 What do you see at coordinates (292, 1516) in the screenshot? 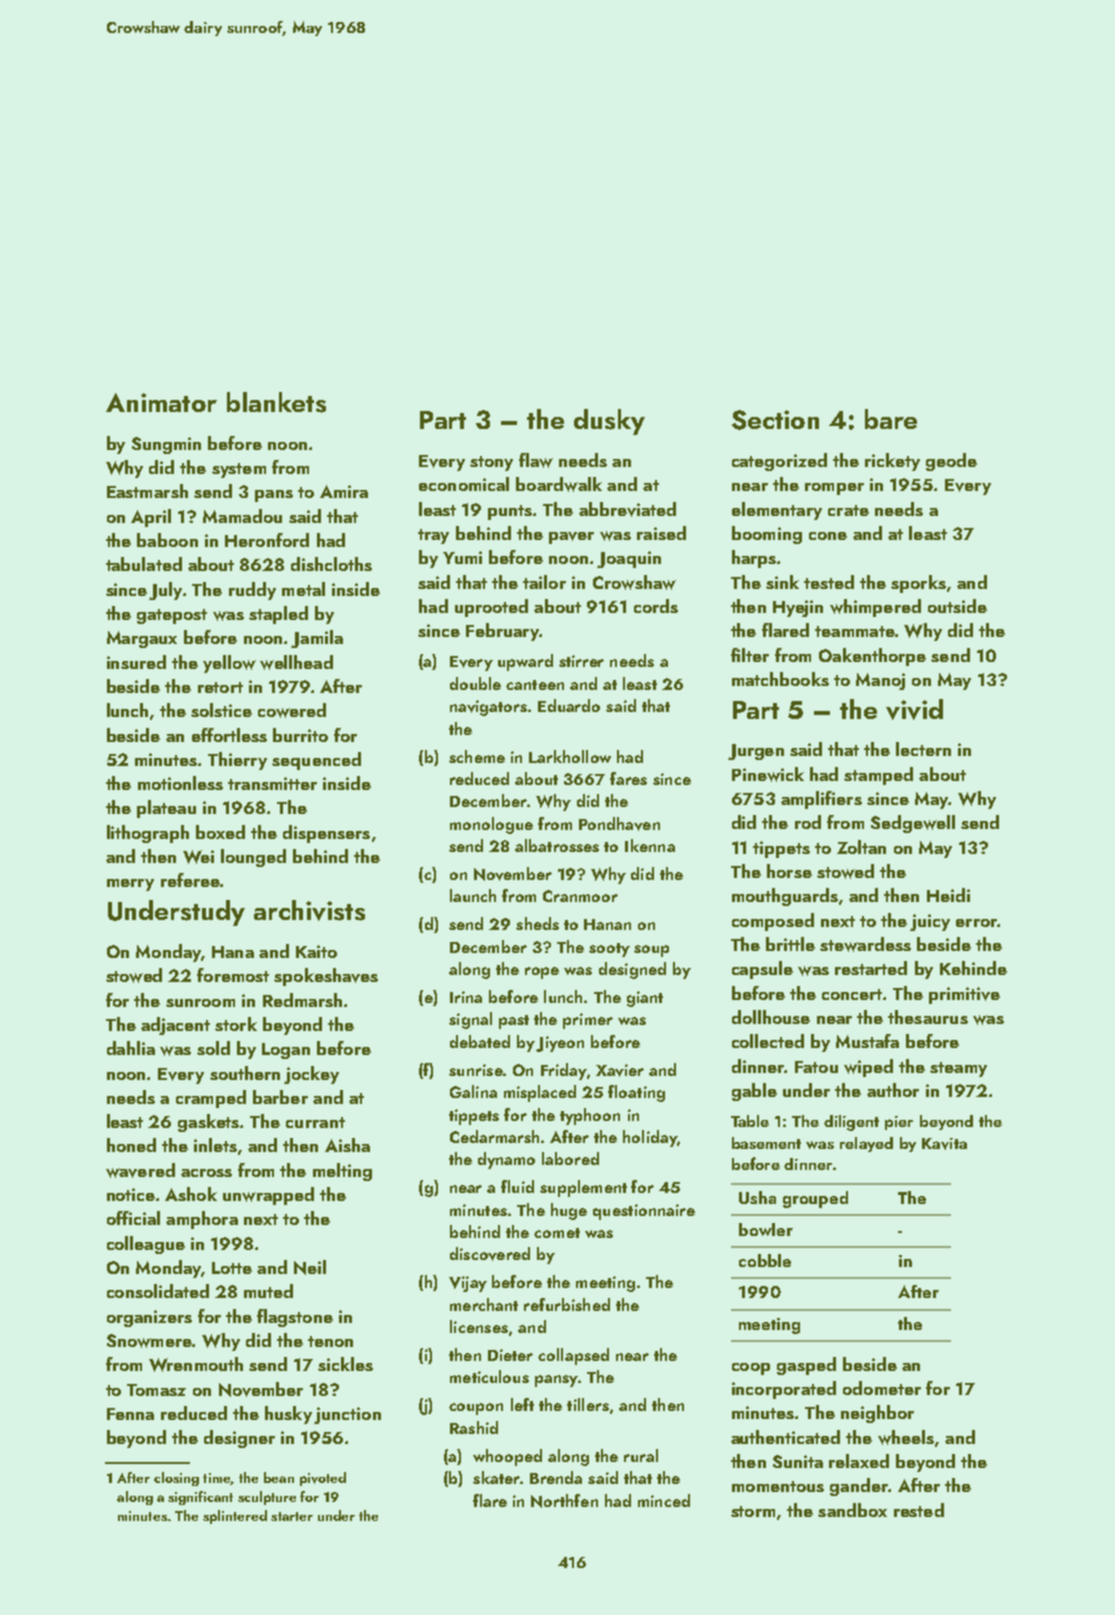
I see `starter` at bounding box center [292, 1516].
